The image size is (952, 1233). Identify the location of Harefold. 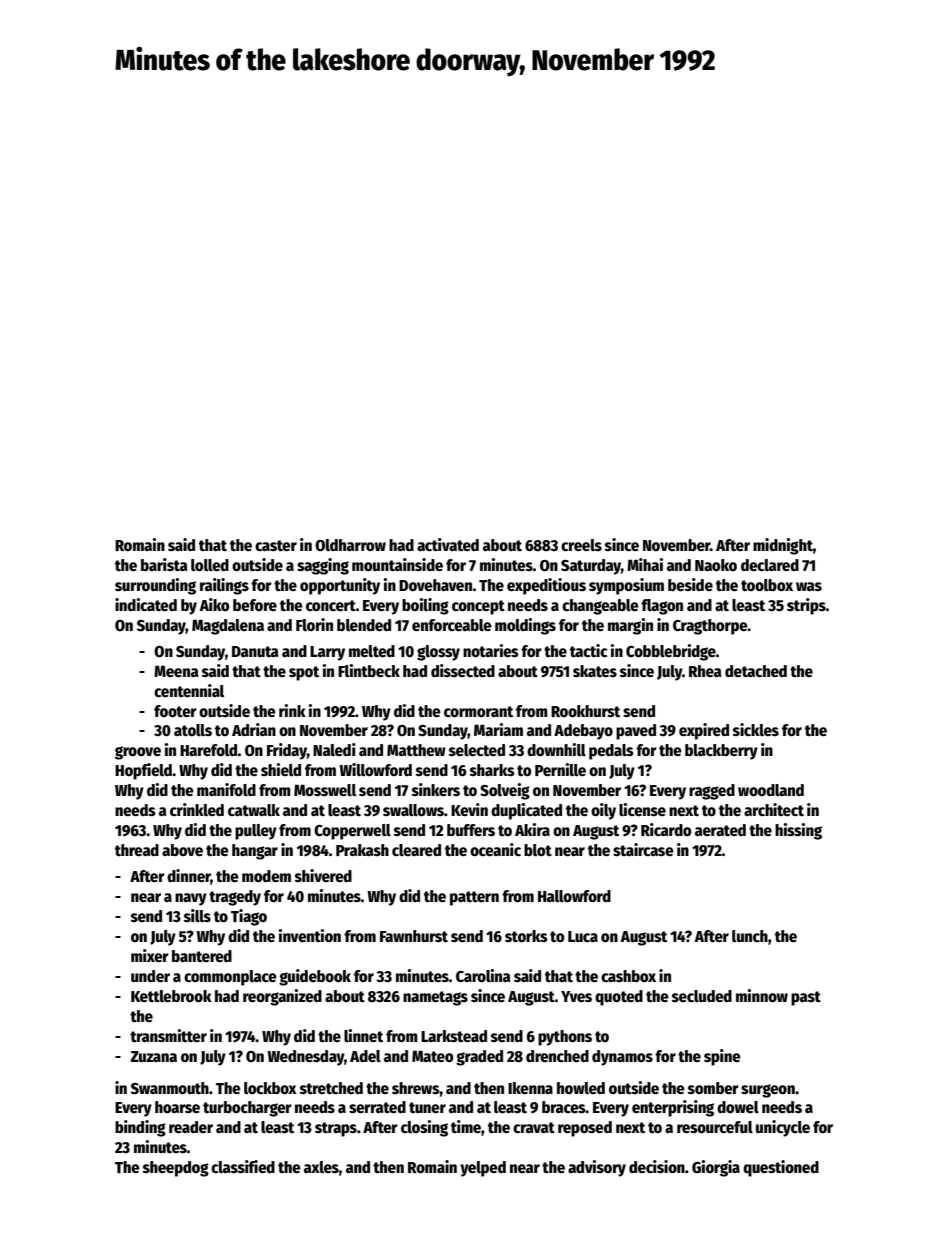
(209, 750).
